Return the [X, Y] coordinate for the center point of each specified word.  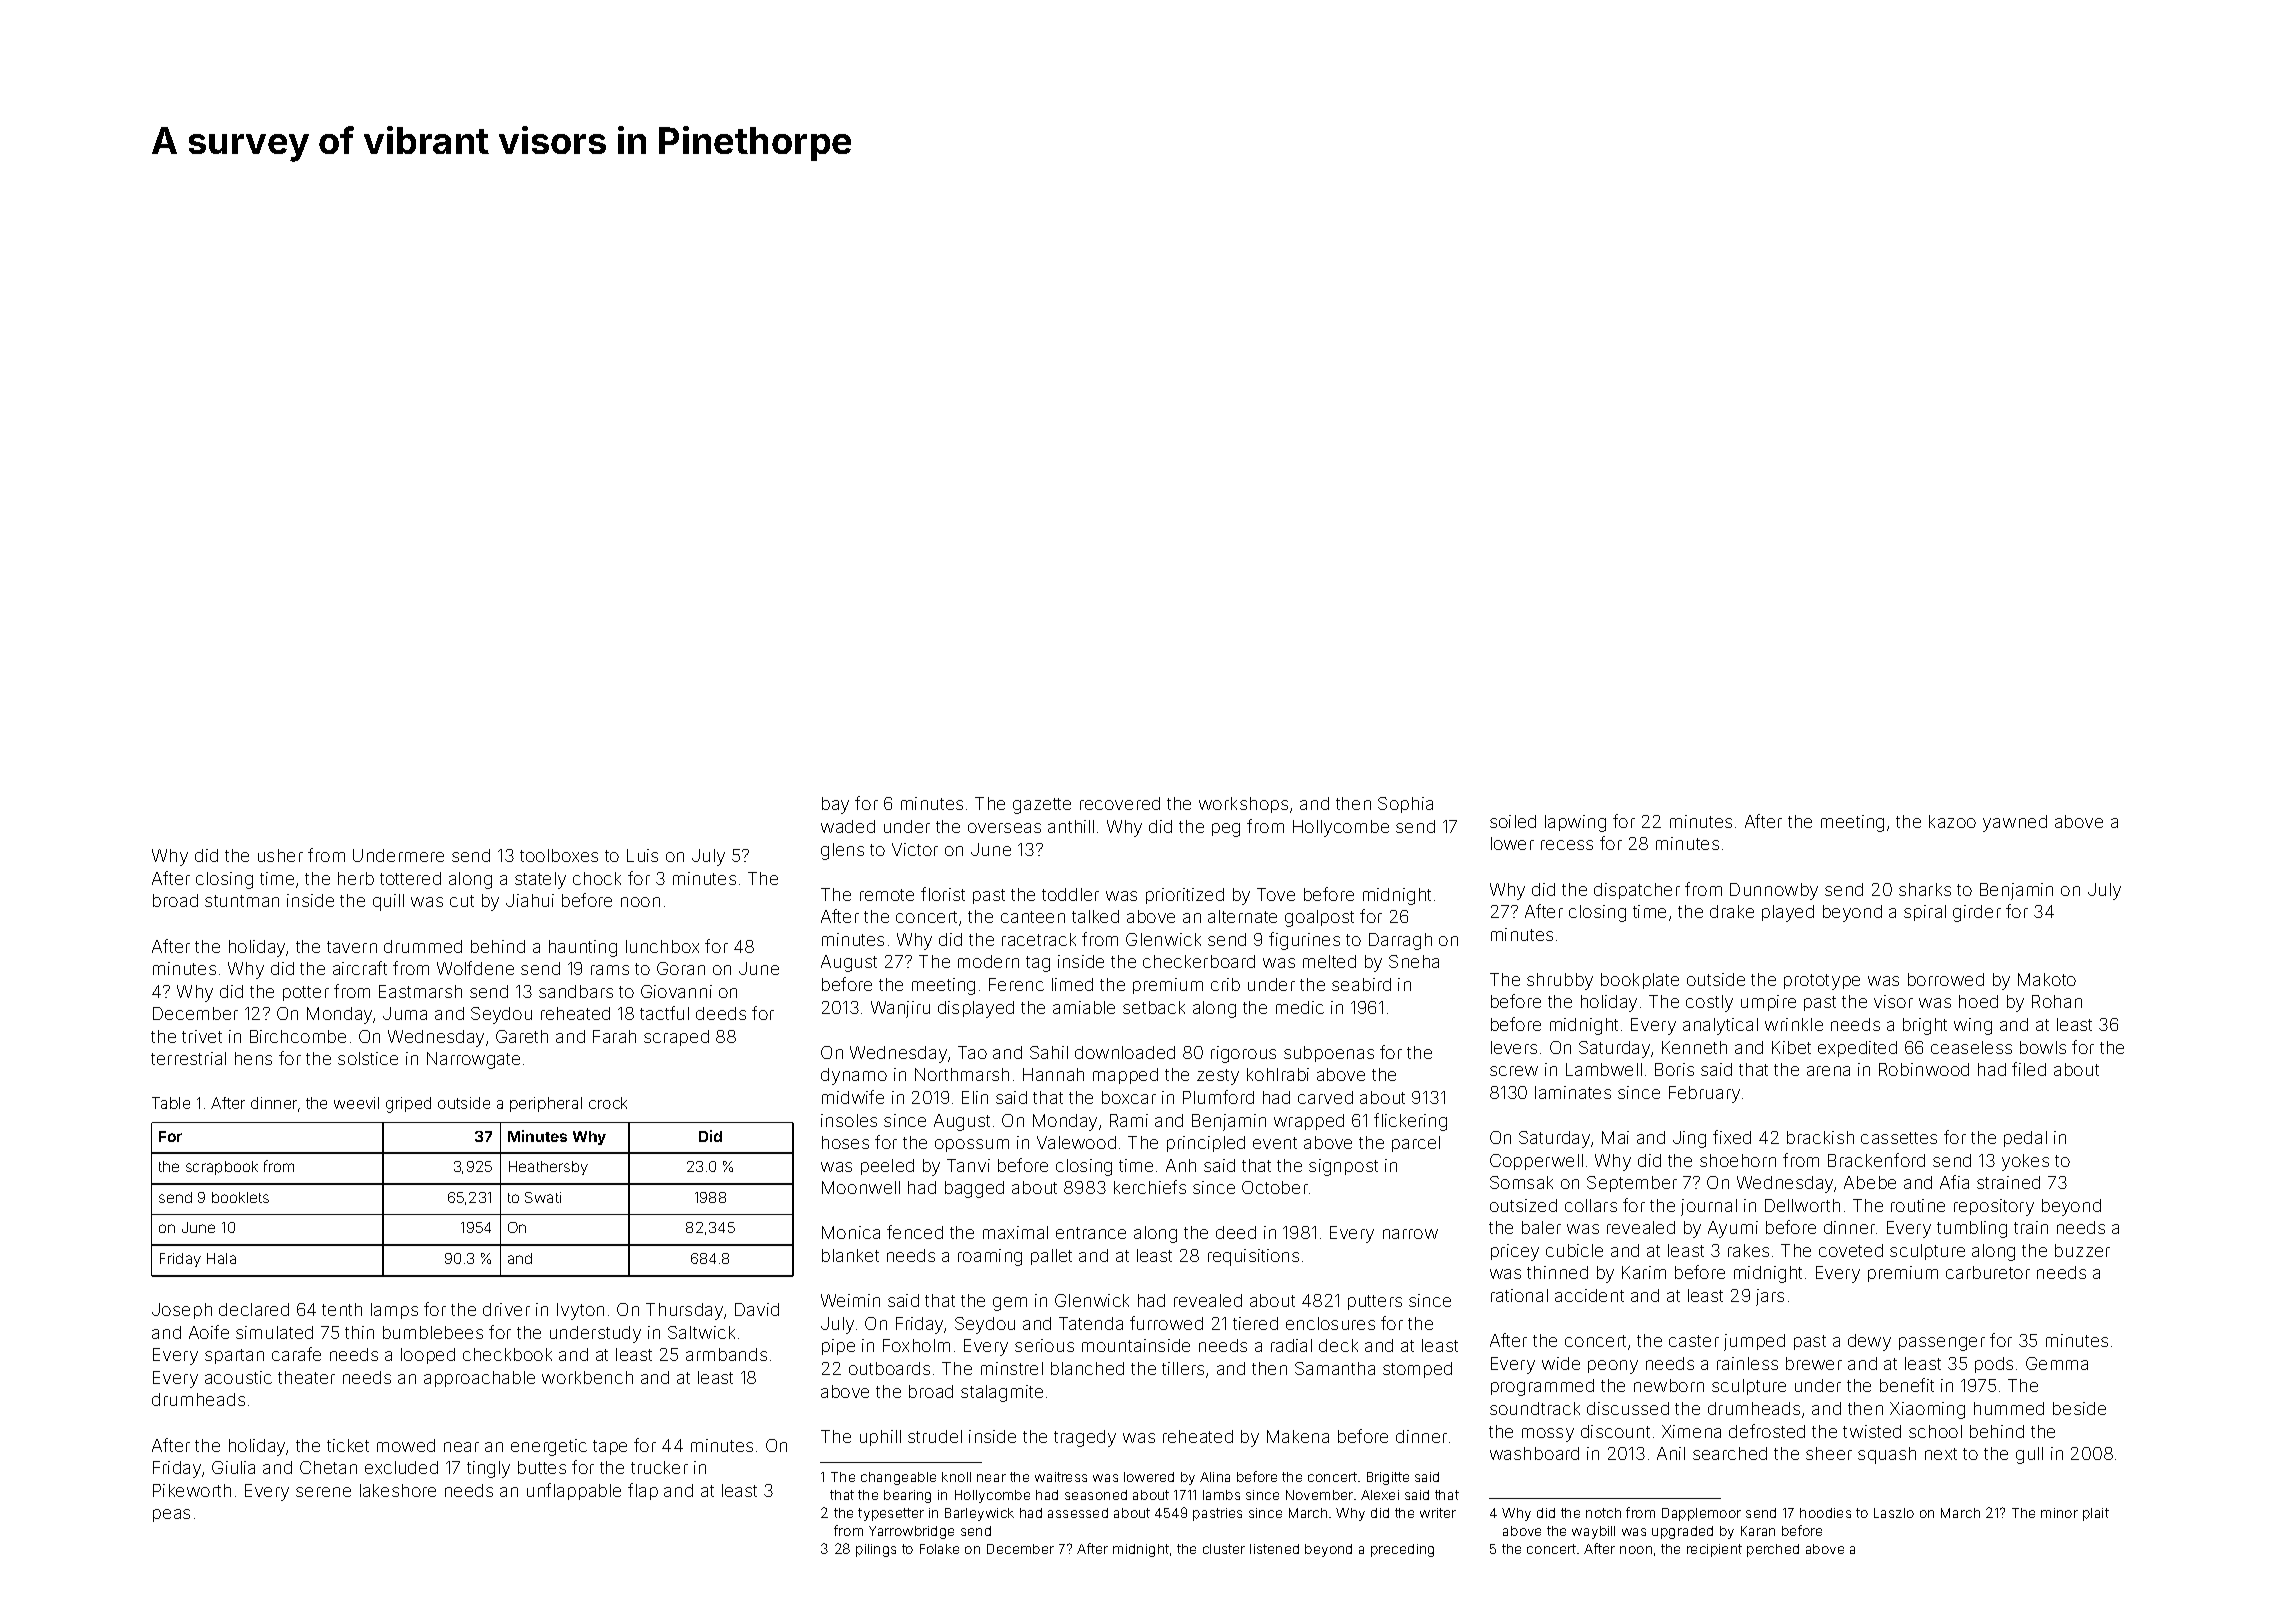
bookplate [1640, 981]
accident [1589, 1295]
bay [835, 805]
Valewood [1076, 1142]
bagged [974, 1189]
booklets [240, 1197]
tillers [1183, 1368]
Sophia [1405, 805]
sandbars [576, 991]
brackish [1820, 1137]
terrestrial [188, 1058]
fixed [1732, 1137]
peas [171, 1515]
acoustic [238, 1377]
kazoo [1952, 821]
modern [988, 961]
